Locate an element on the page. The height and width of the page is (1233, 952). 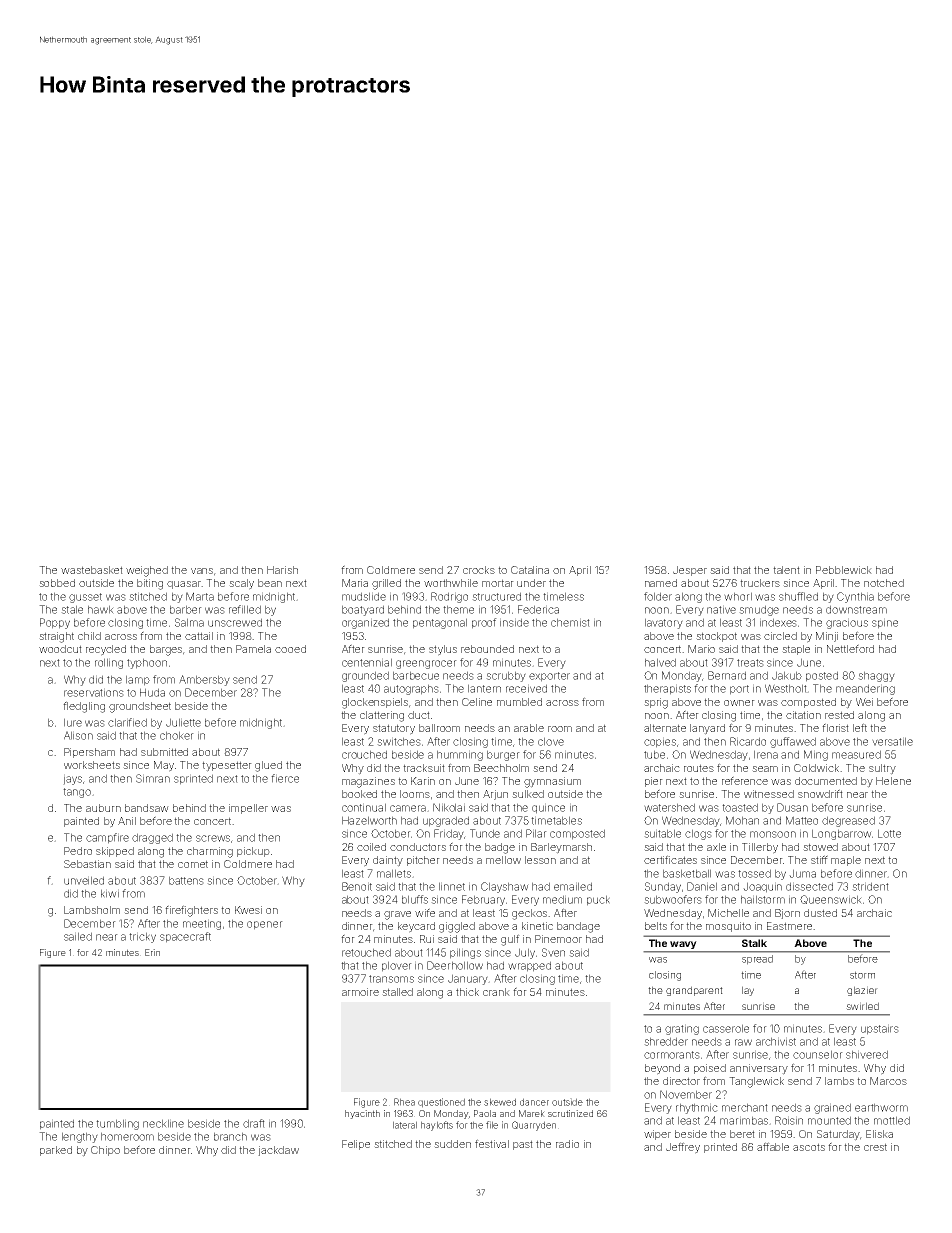
wastebasket is located at coordinates (92, 570).
